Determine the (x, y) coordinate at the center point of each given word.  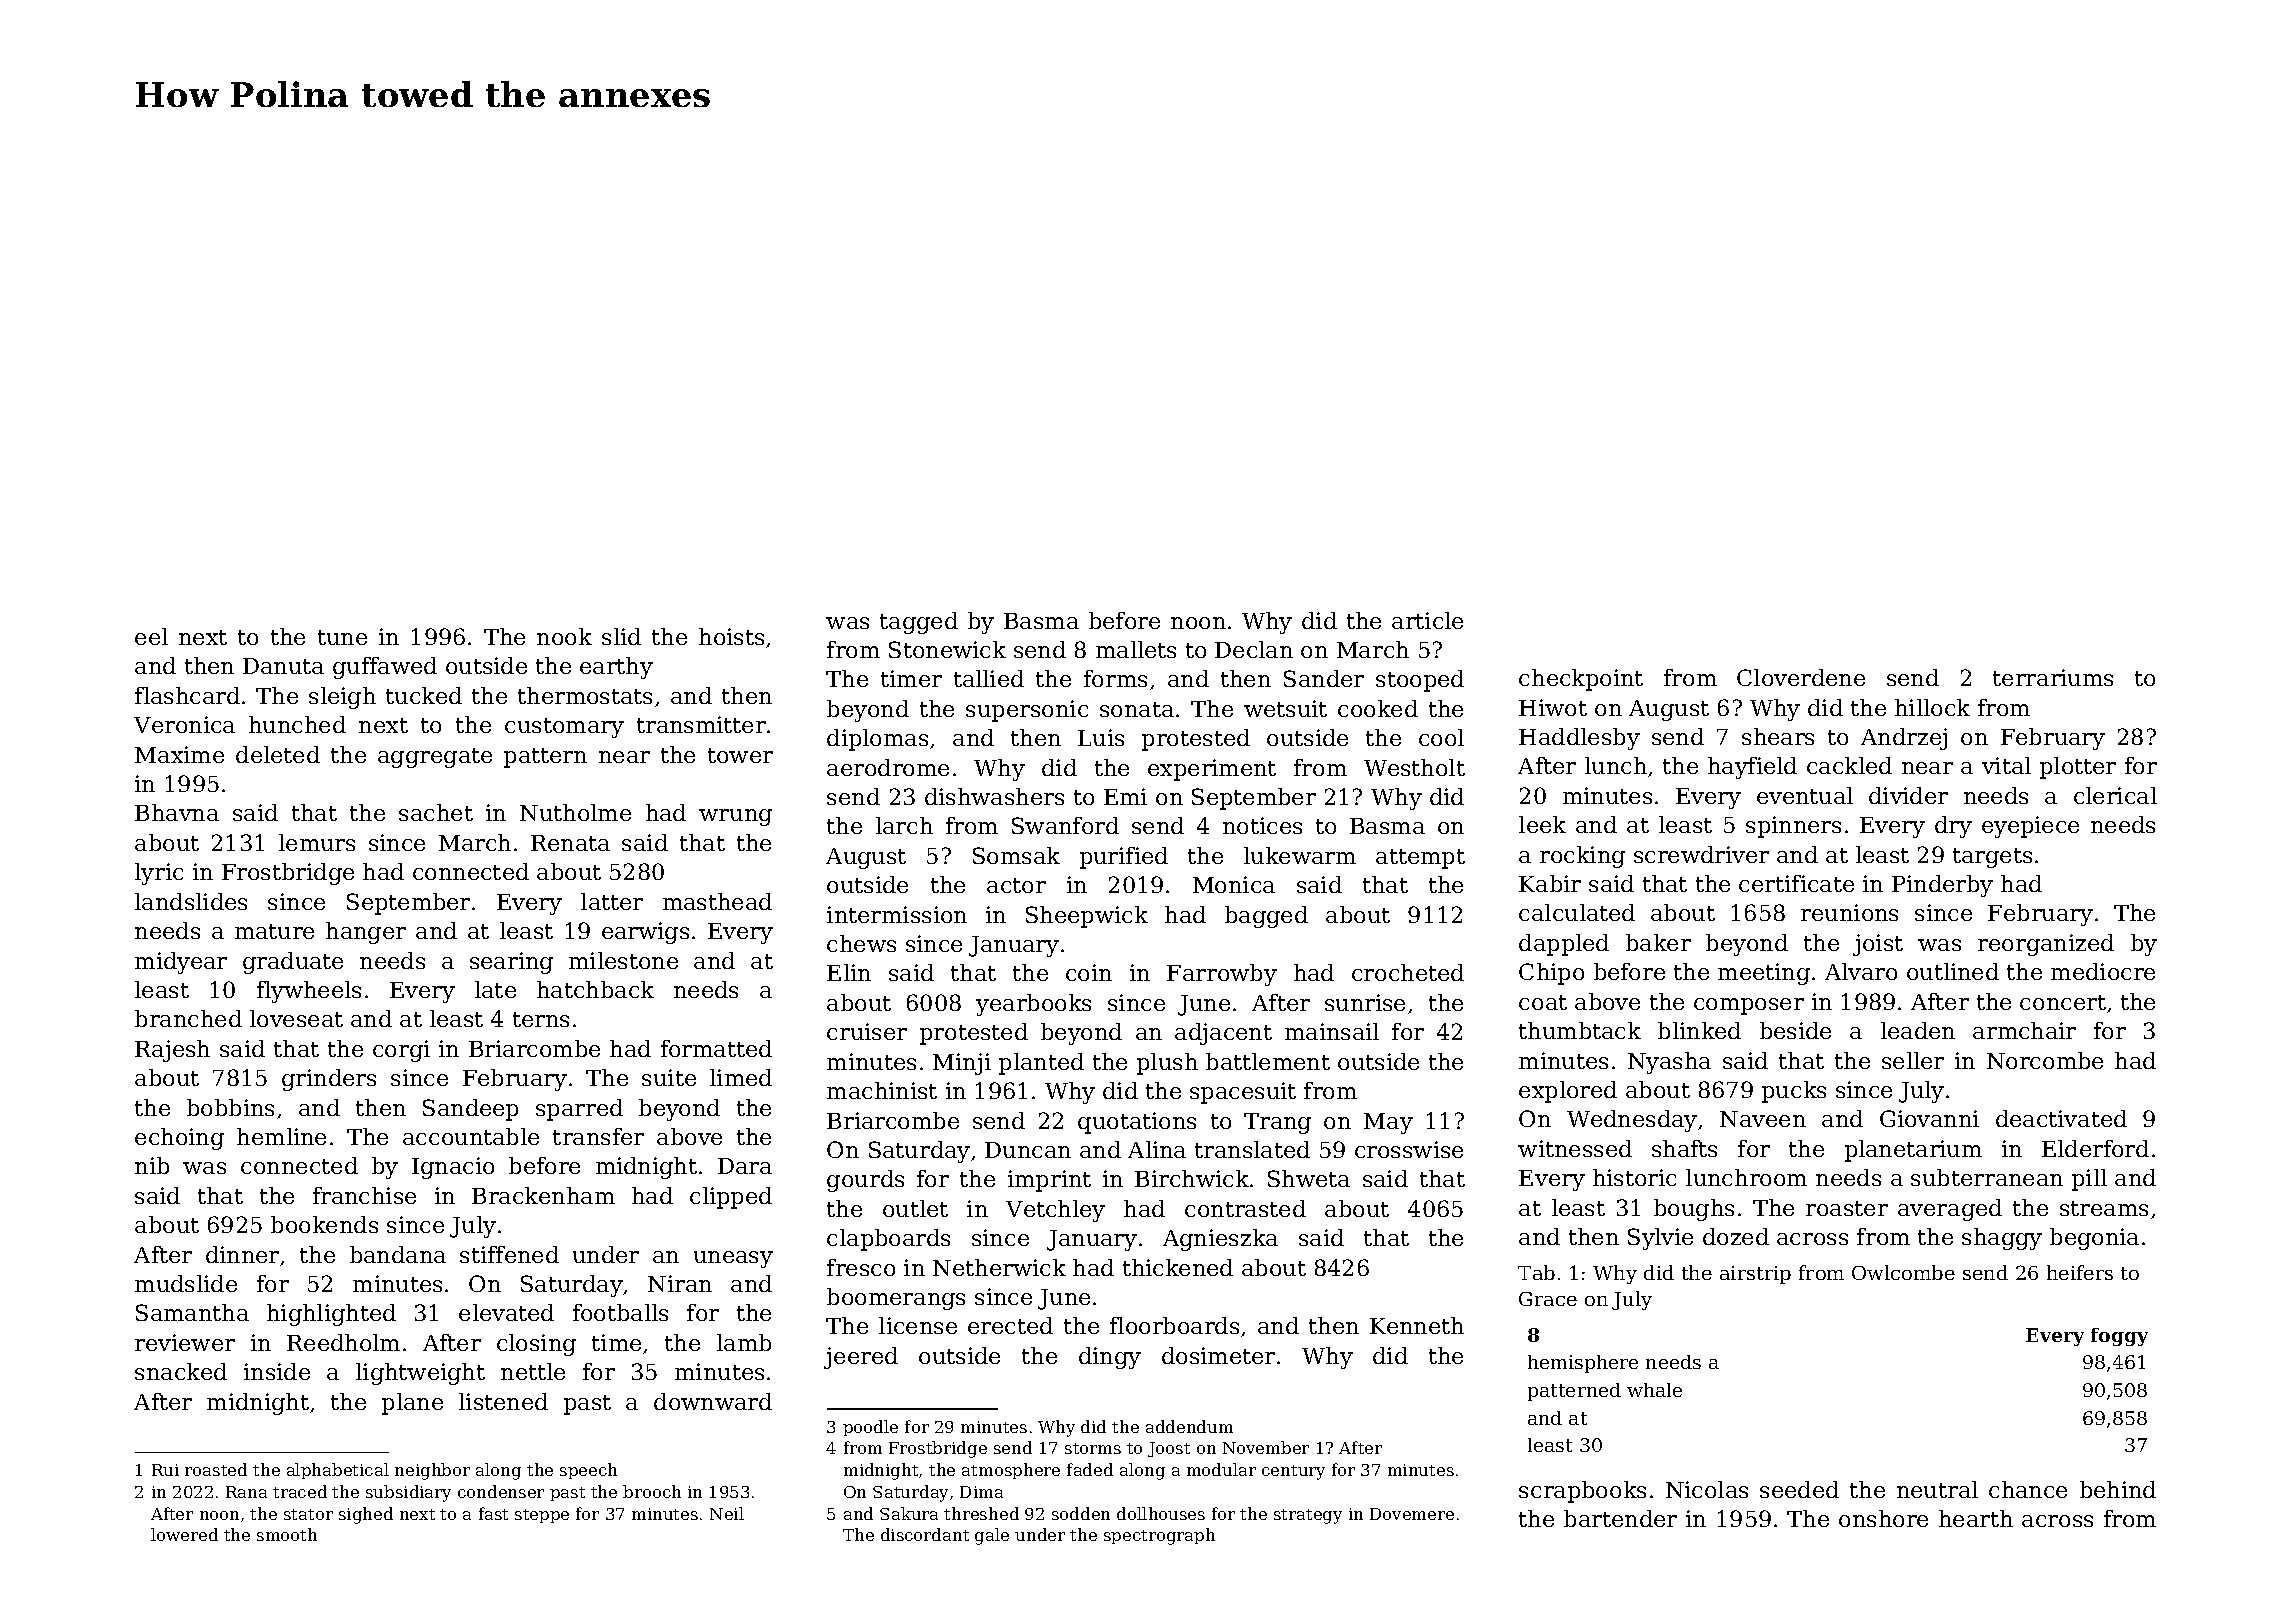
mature (274, 931)
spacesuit (1243, 1093)
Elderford (2095, 1148)
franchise (364, 1195)
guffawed (385, 668)
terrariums (2053, 677)
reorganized (2046, 945)
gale (992, 1536)
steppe (542, 1516)
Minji (962, 1064)
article (1427, 620)
